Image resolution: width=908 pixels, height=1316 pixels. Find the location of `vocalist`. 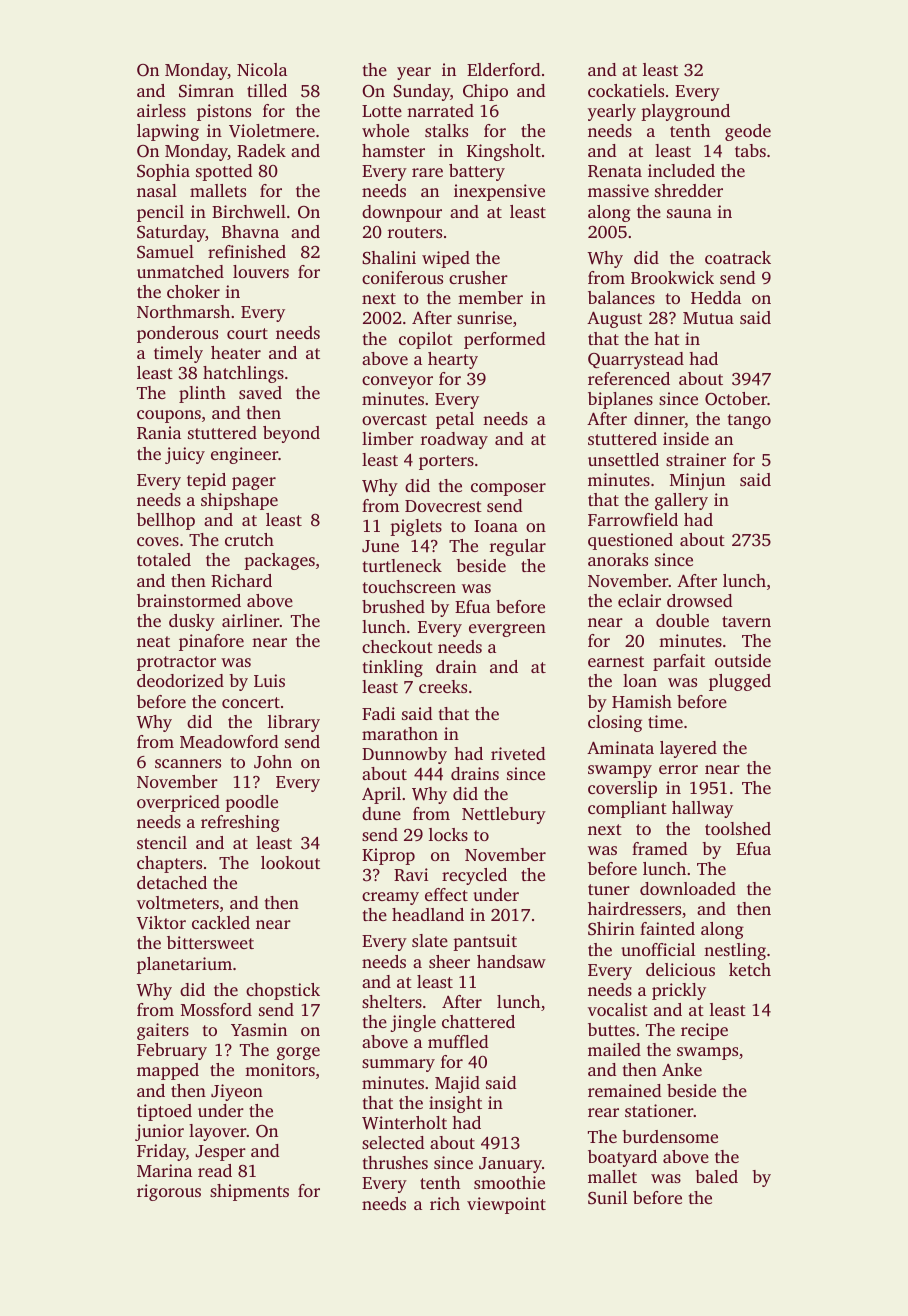

vocalist is located at coordinates (618, 1009).
